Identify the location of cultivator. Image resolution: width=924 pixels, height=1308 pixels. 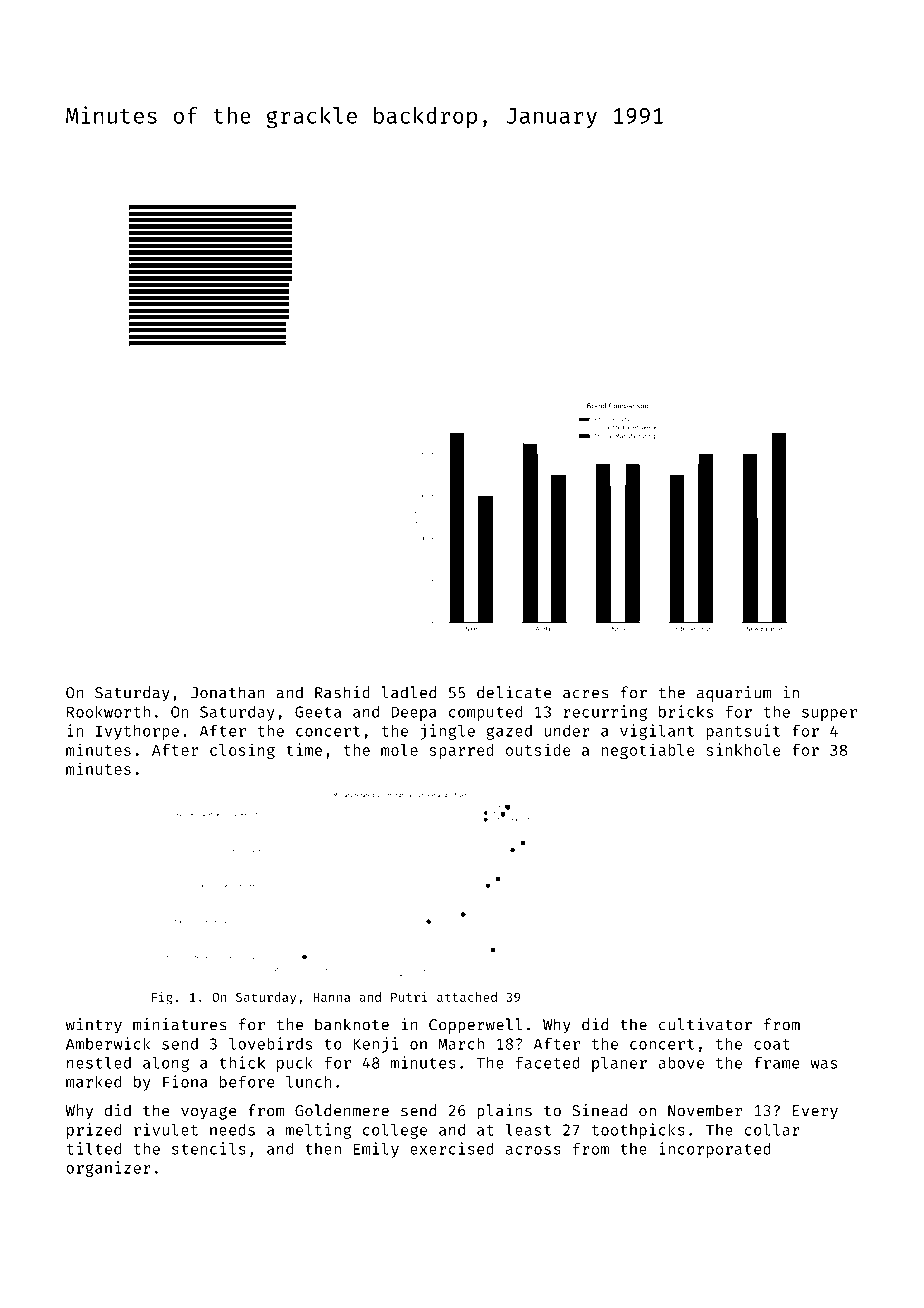
(705, 1024).
